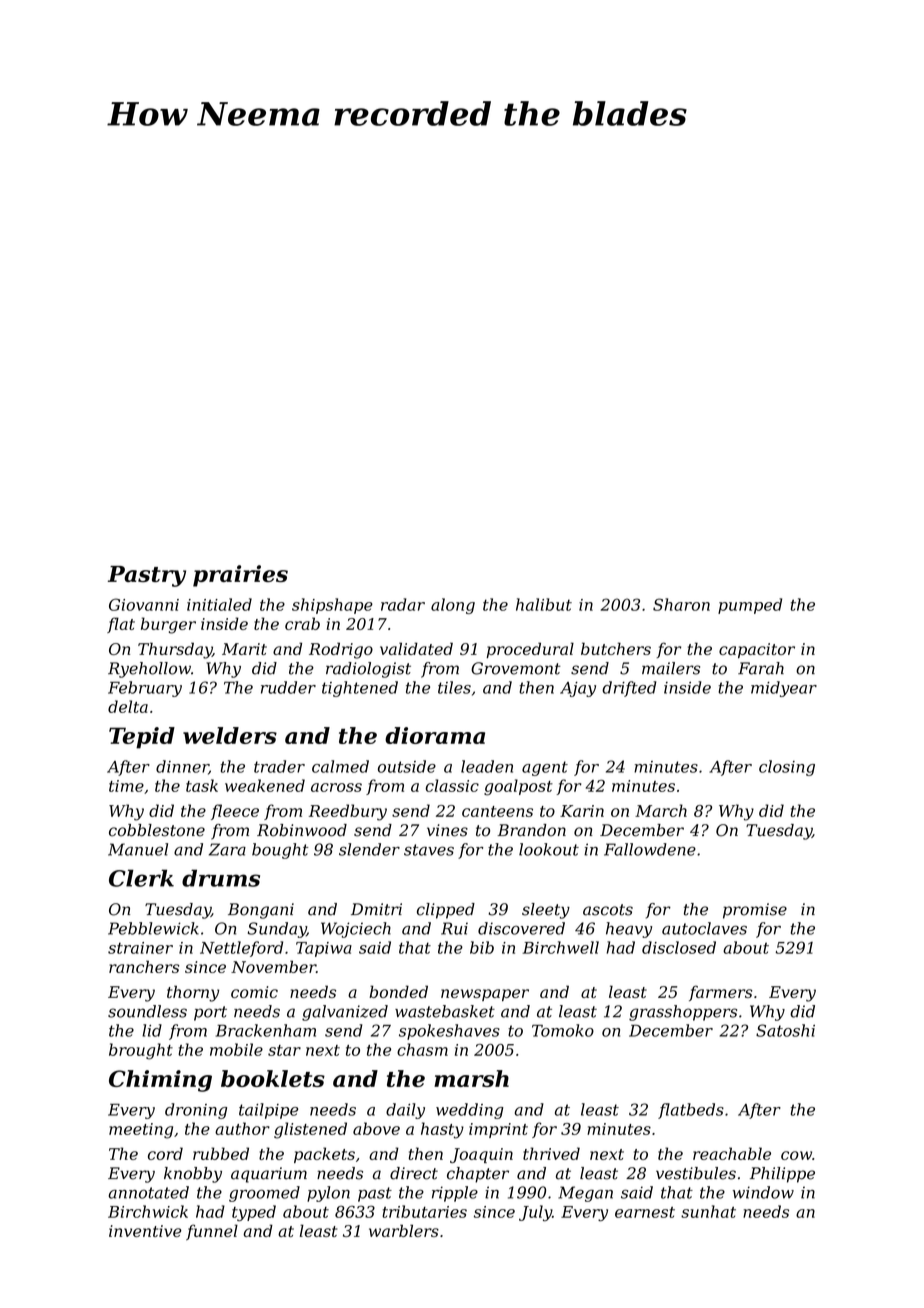  I want to click on prairies, so click(240, 576).
